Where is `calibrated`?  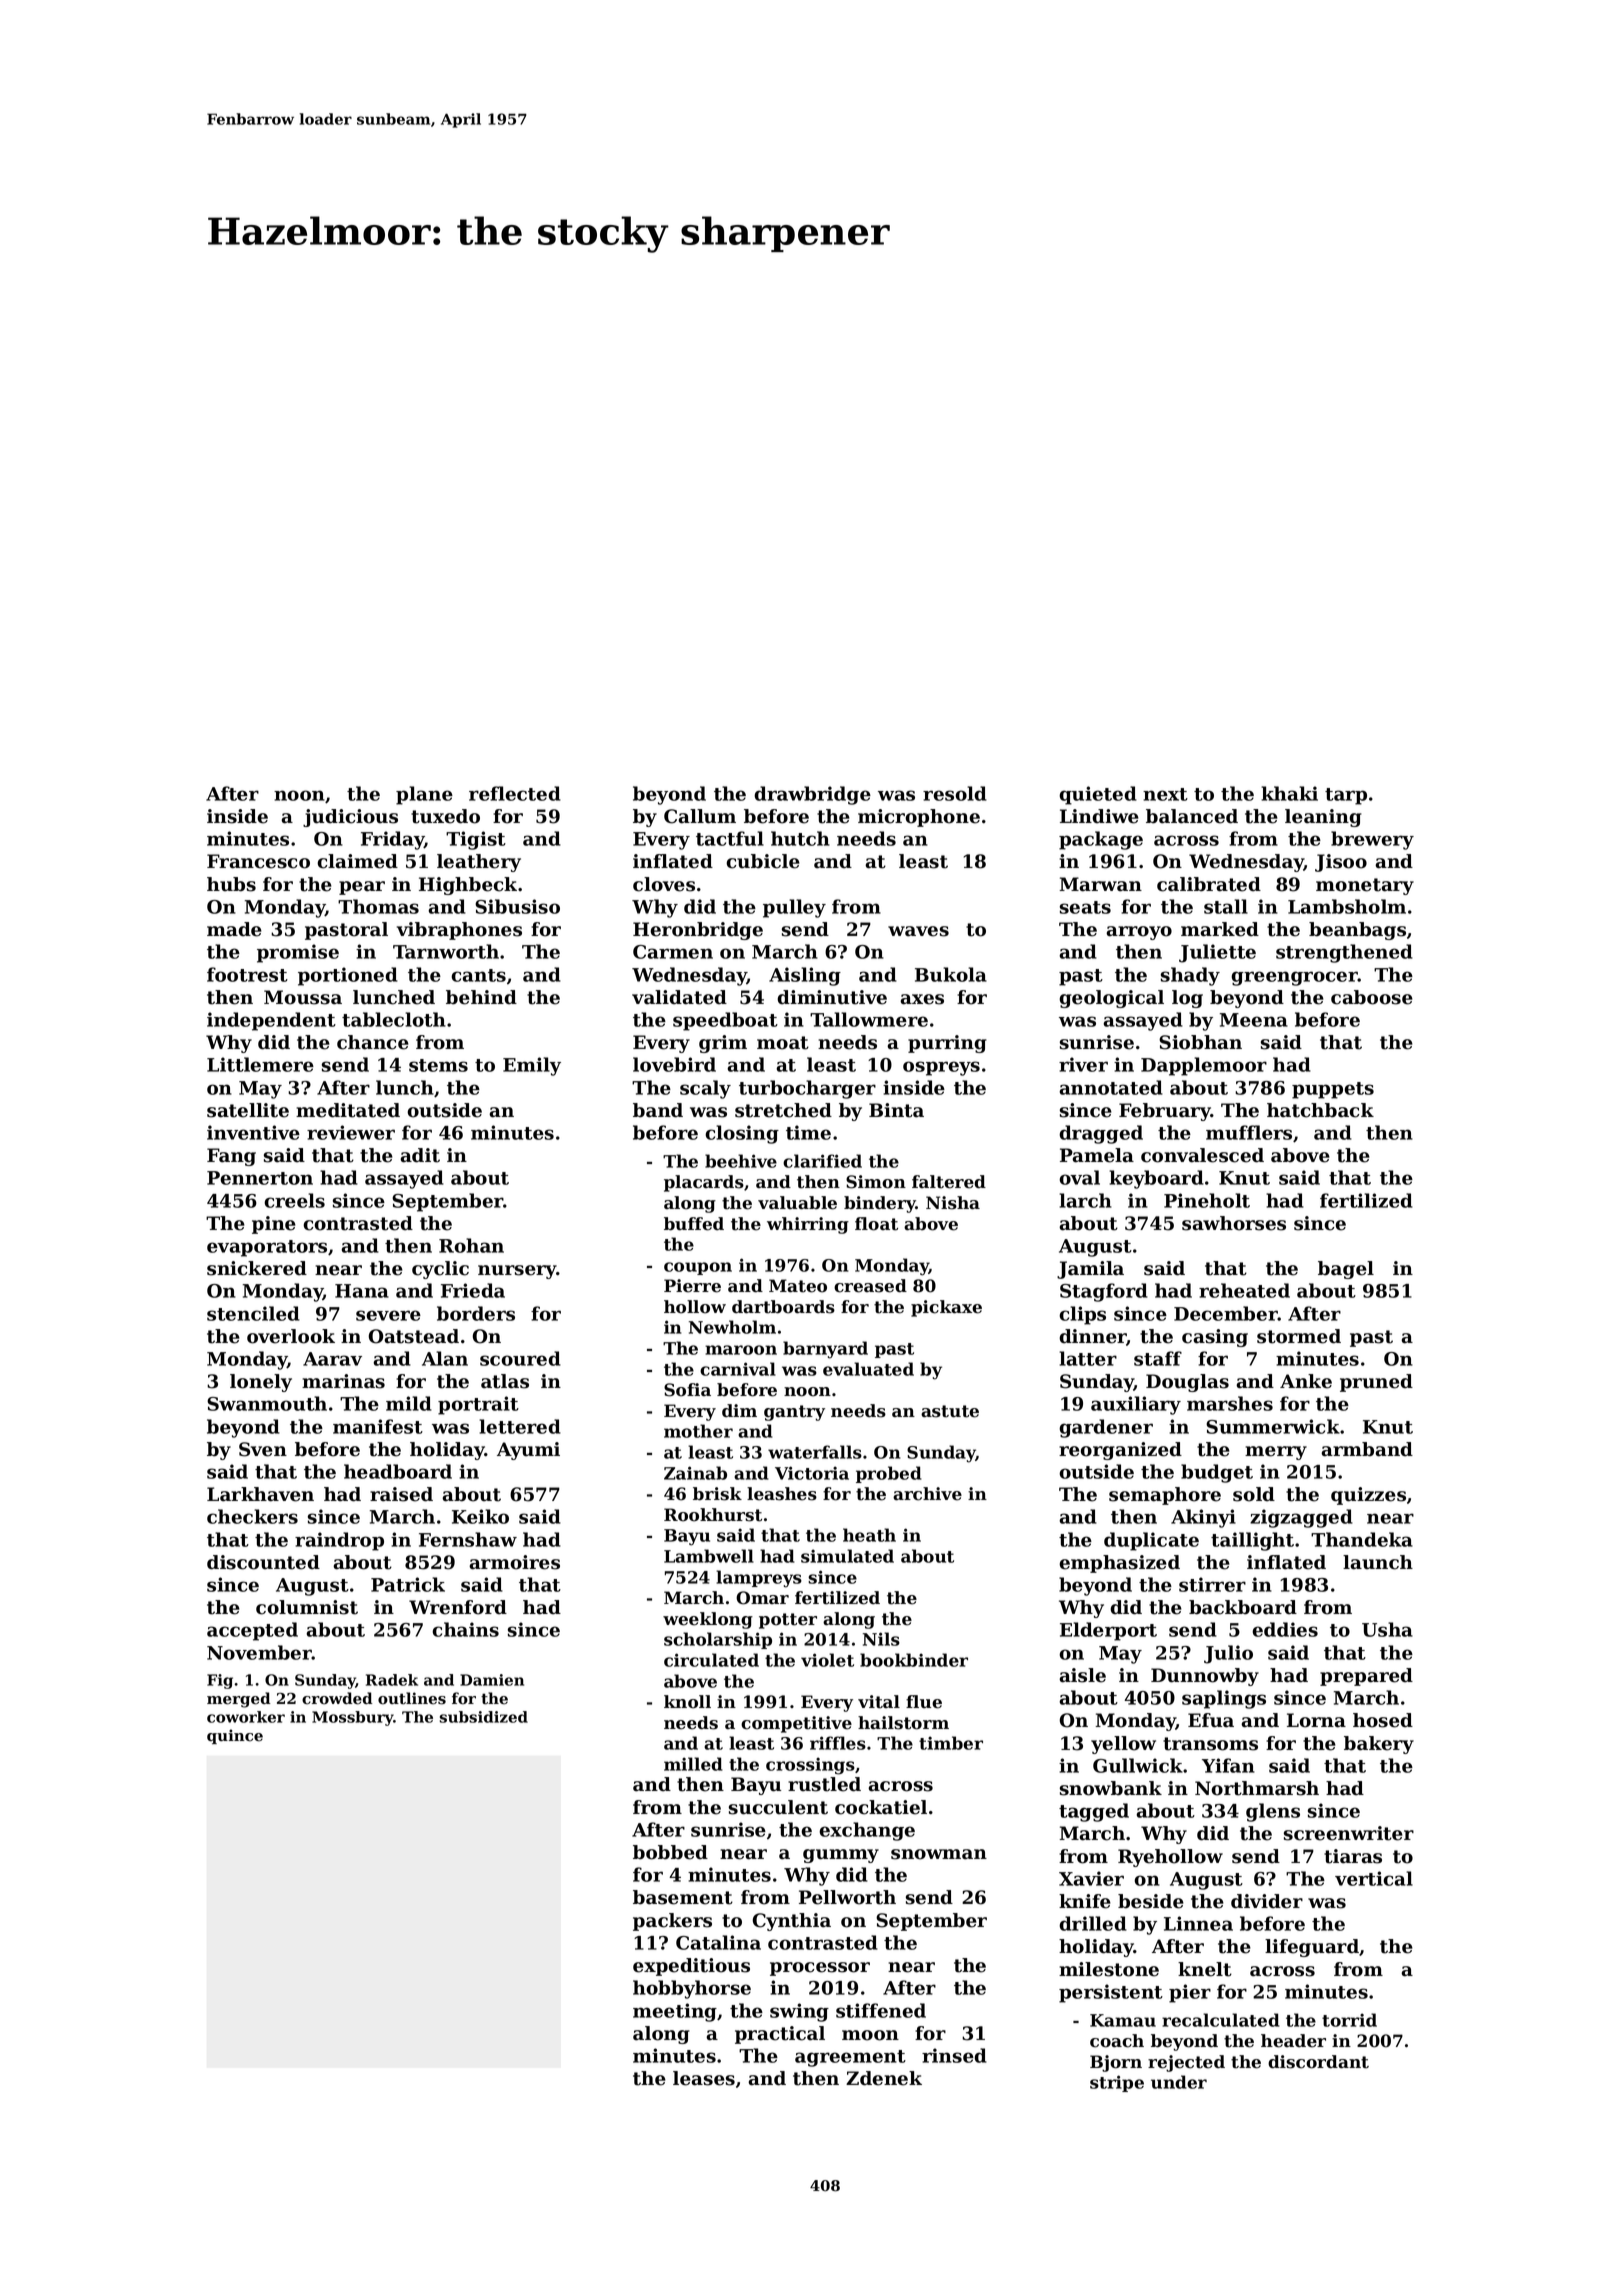 calibrated is located at coordinates (1209, 884).
